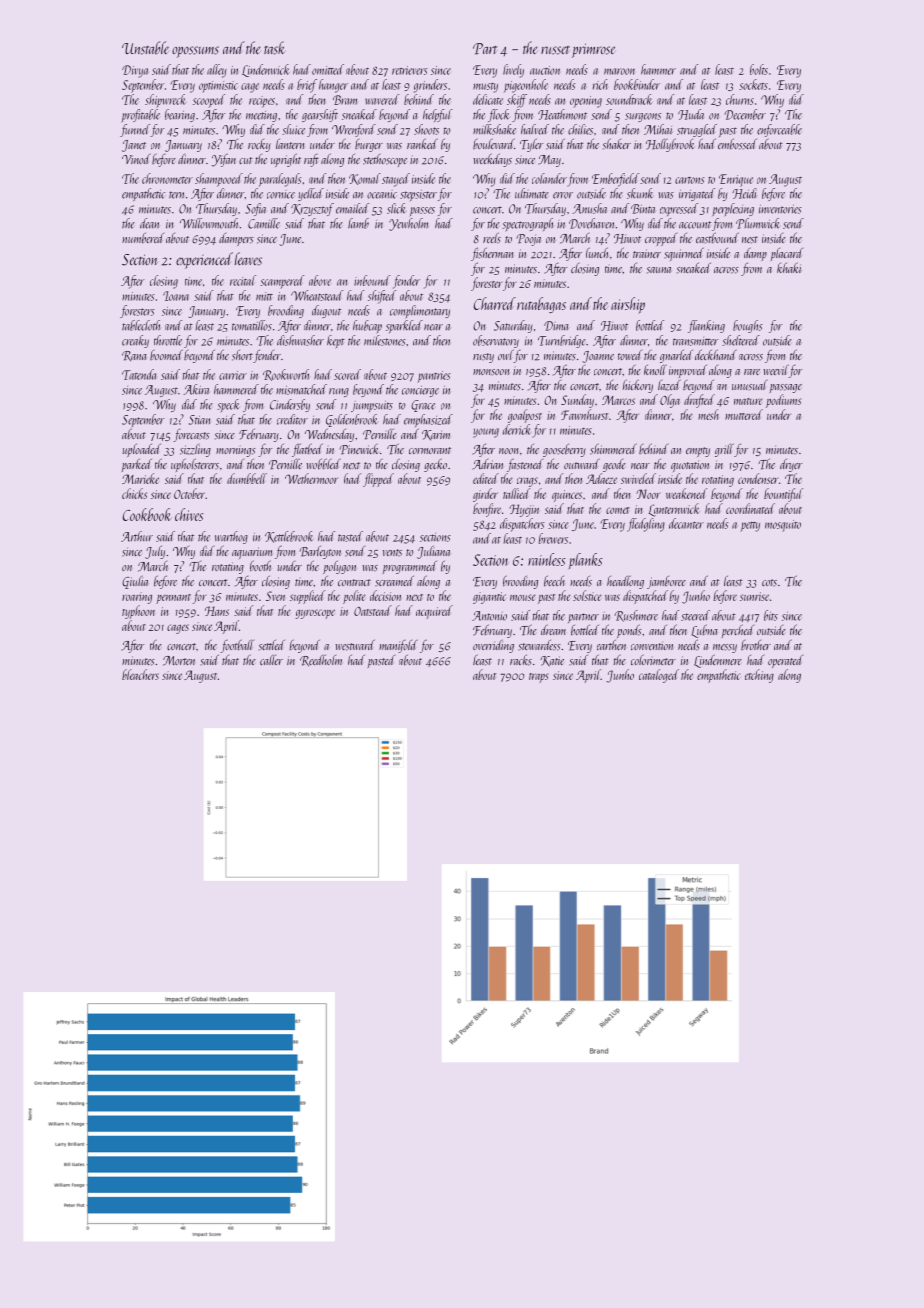 The height and width of the screenshot is (1308, 924). I want to click on carrier, so click(233, 375).
